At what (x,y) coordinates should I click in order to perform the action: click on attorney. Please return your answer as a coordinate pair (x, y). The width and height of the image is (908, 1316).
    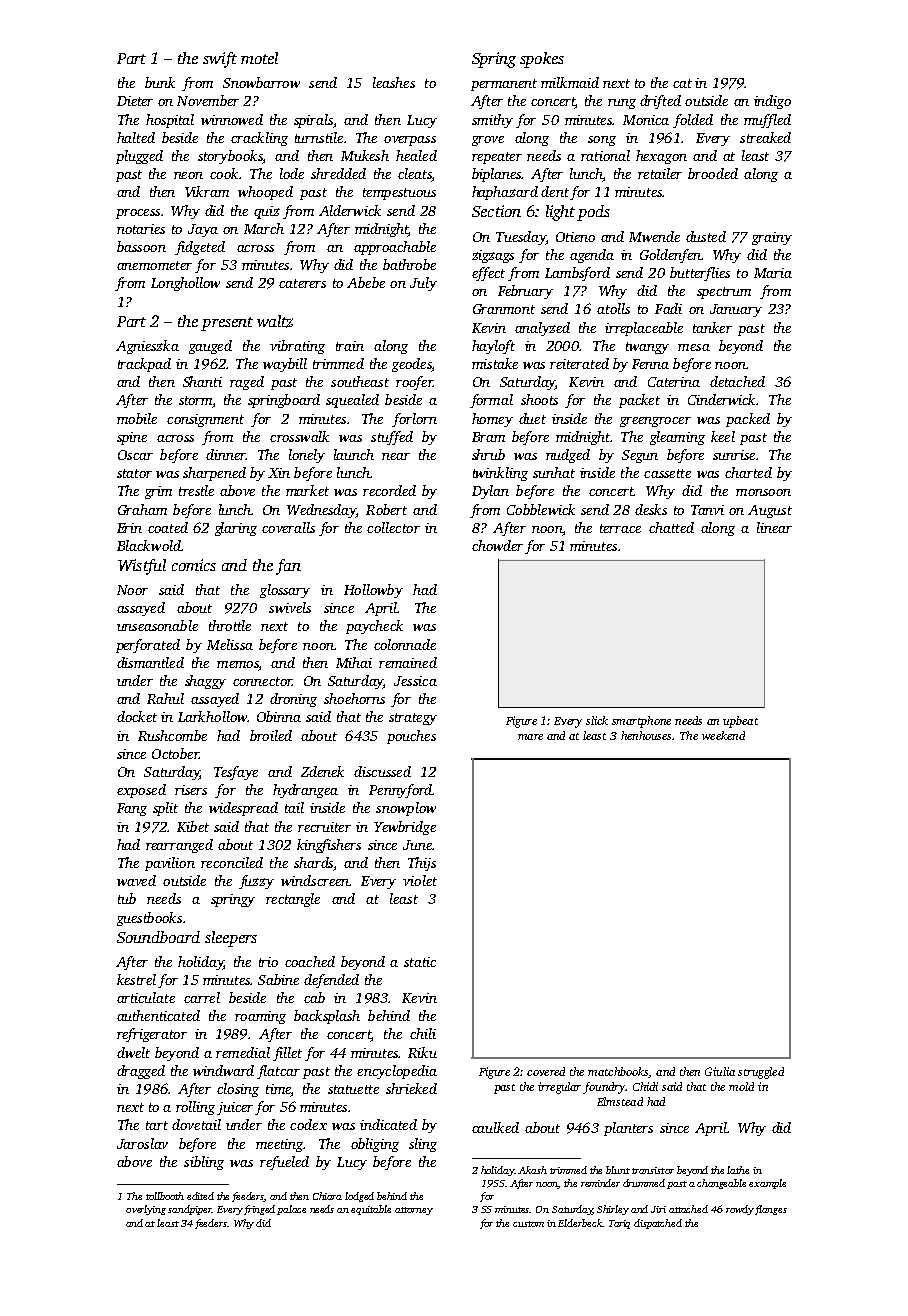
    Looking at the image, I should click on (414, 1211).
